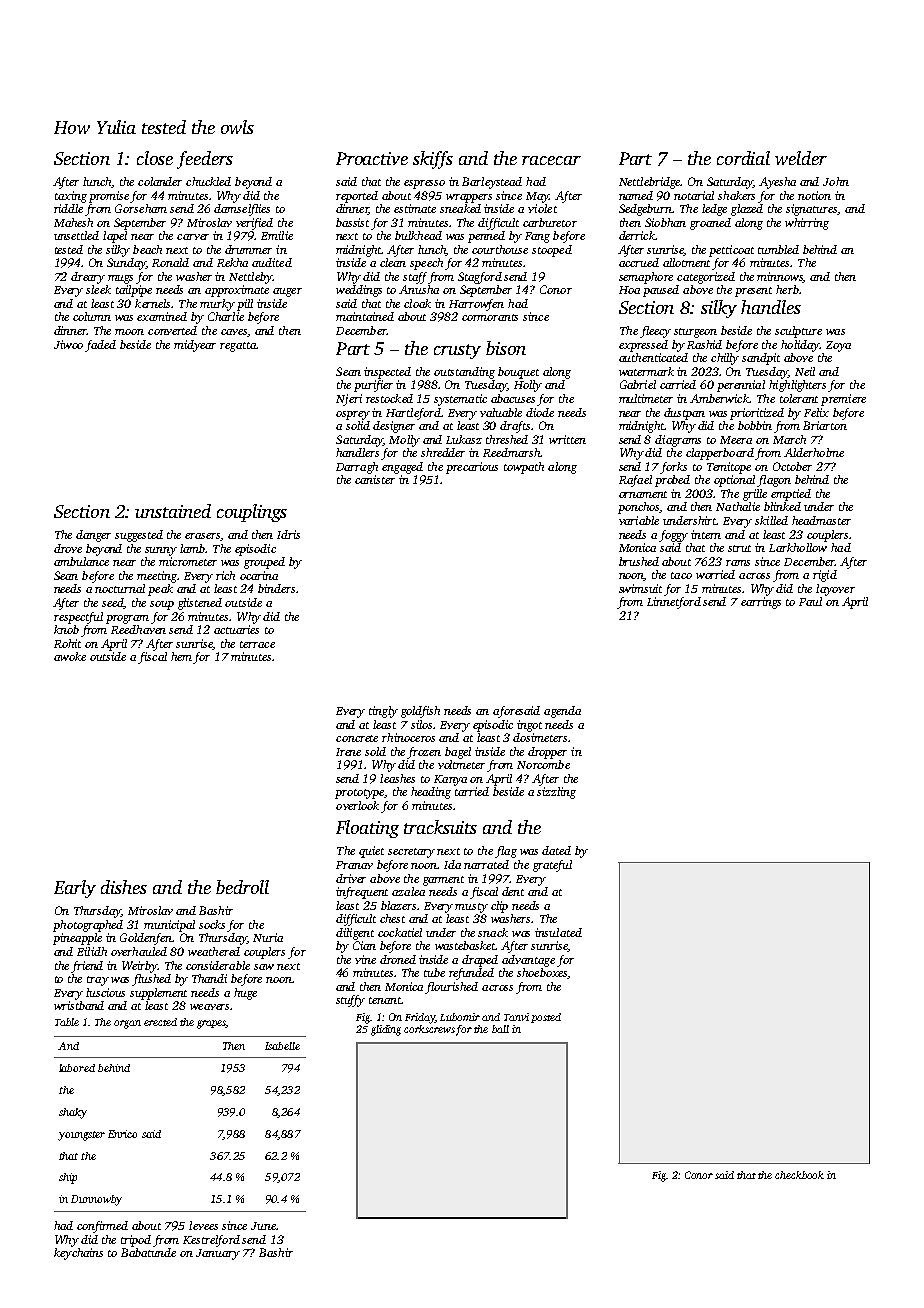 This page has width=924, height=1308. What do you see at coordinates (706, 278) in the page?
I see `categorized` at bounding box center [706, 278].
